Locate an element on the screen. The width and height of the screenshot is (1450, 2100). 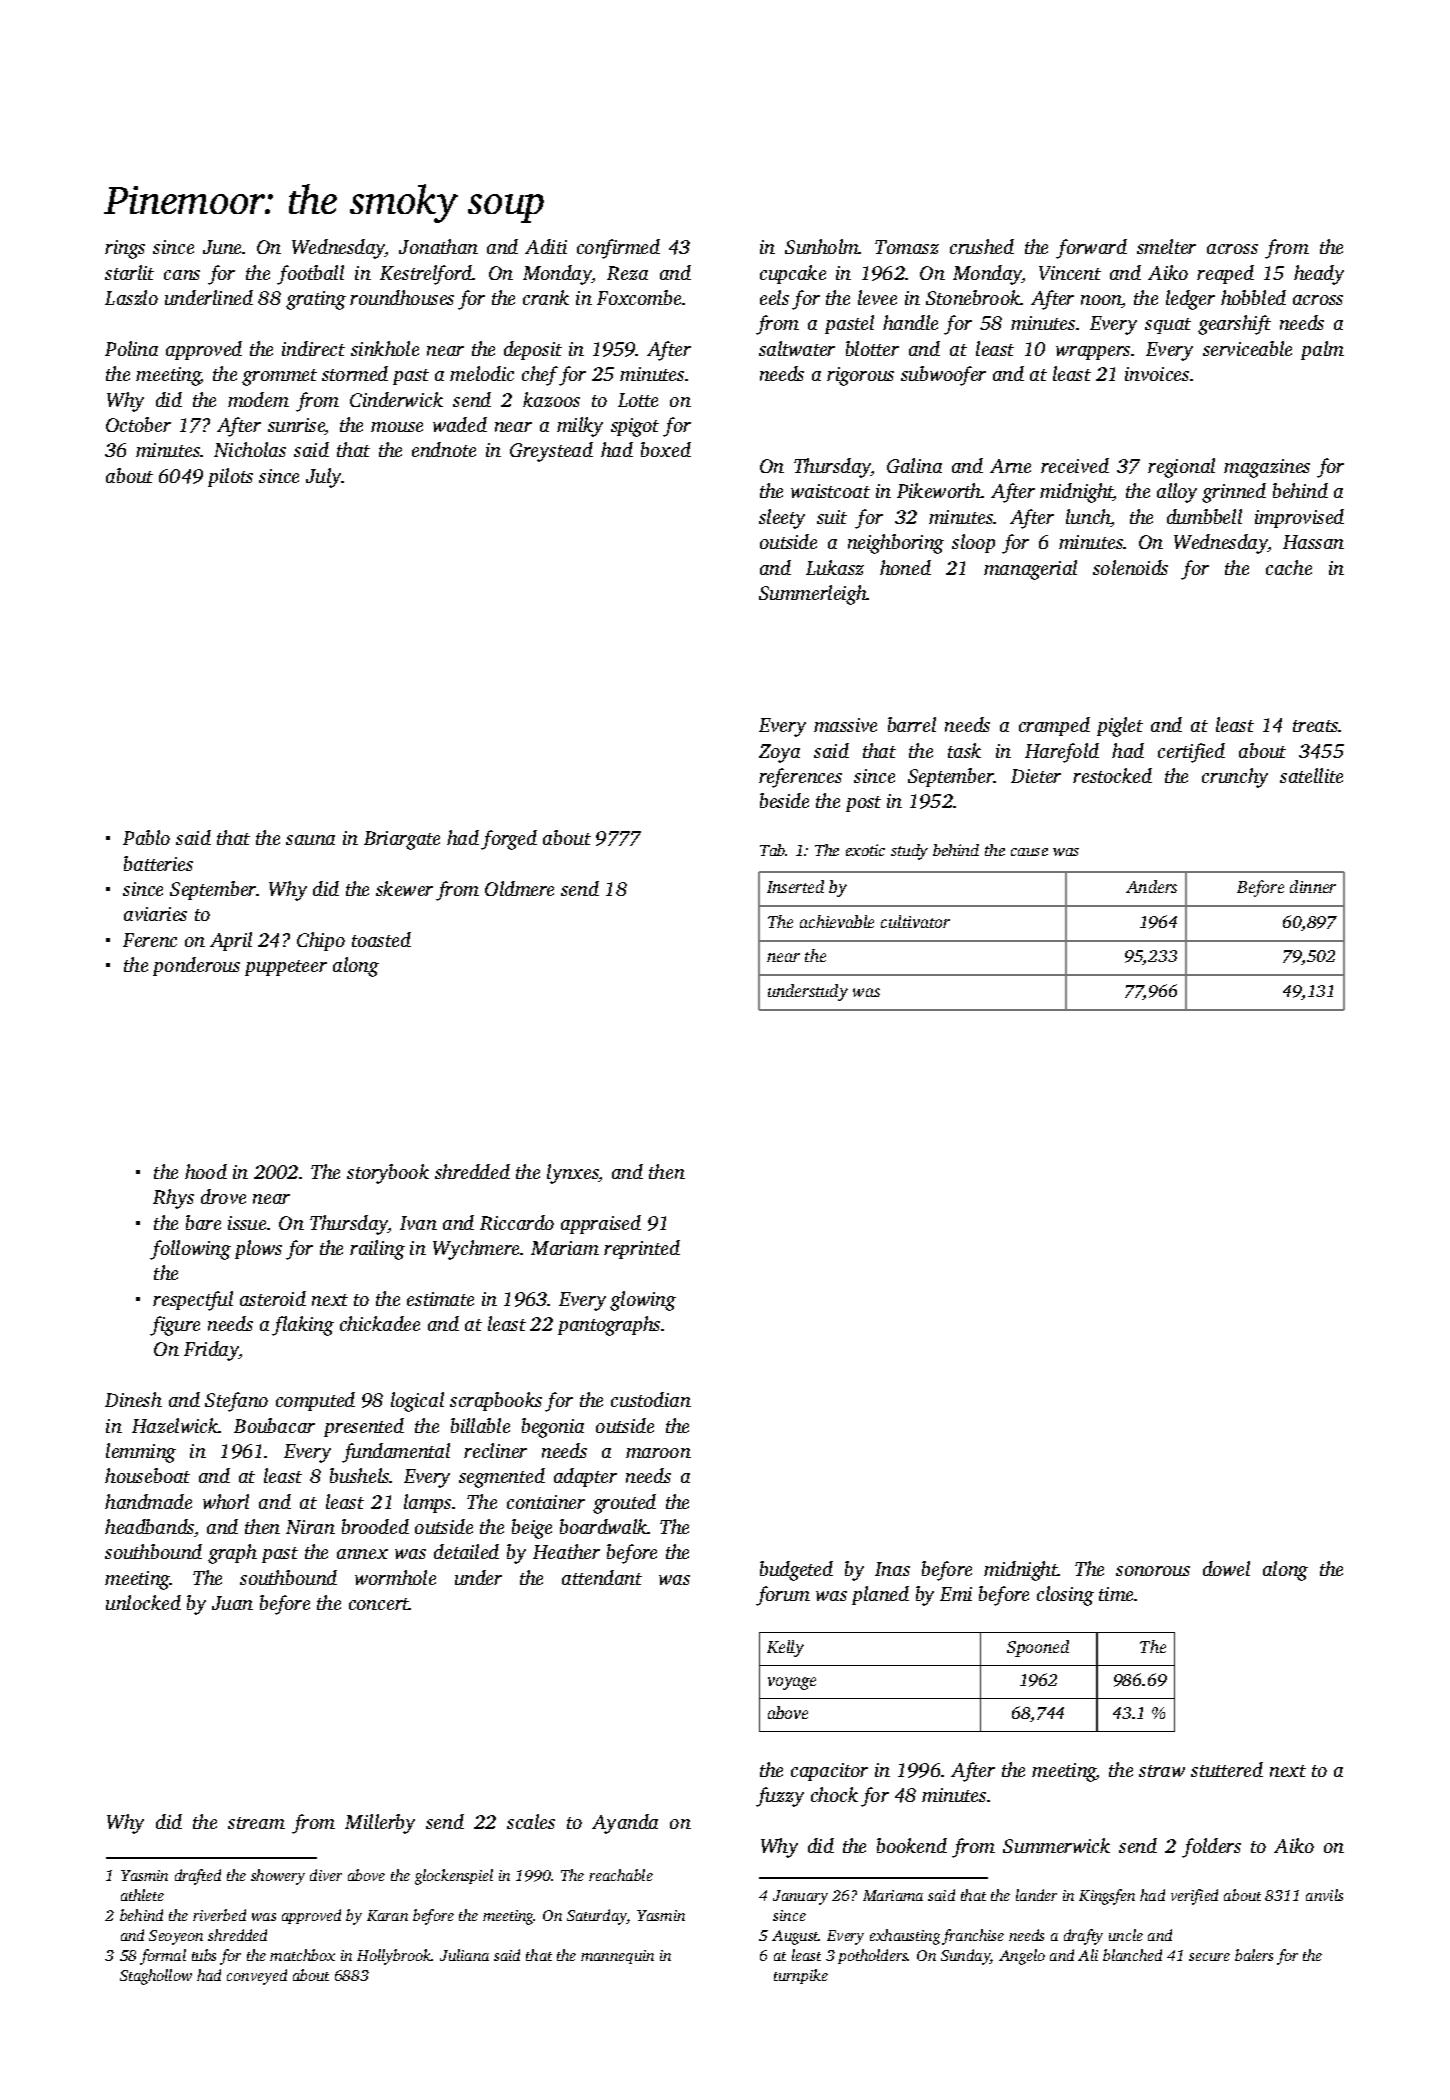
ponderous is located at coordinates (196, 966).
